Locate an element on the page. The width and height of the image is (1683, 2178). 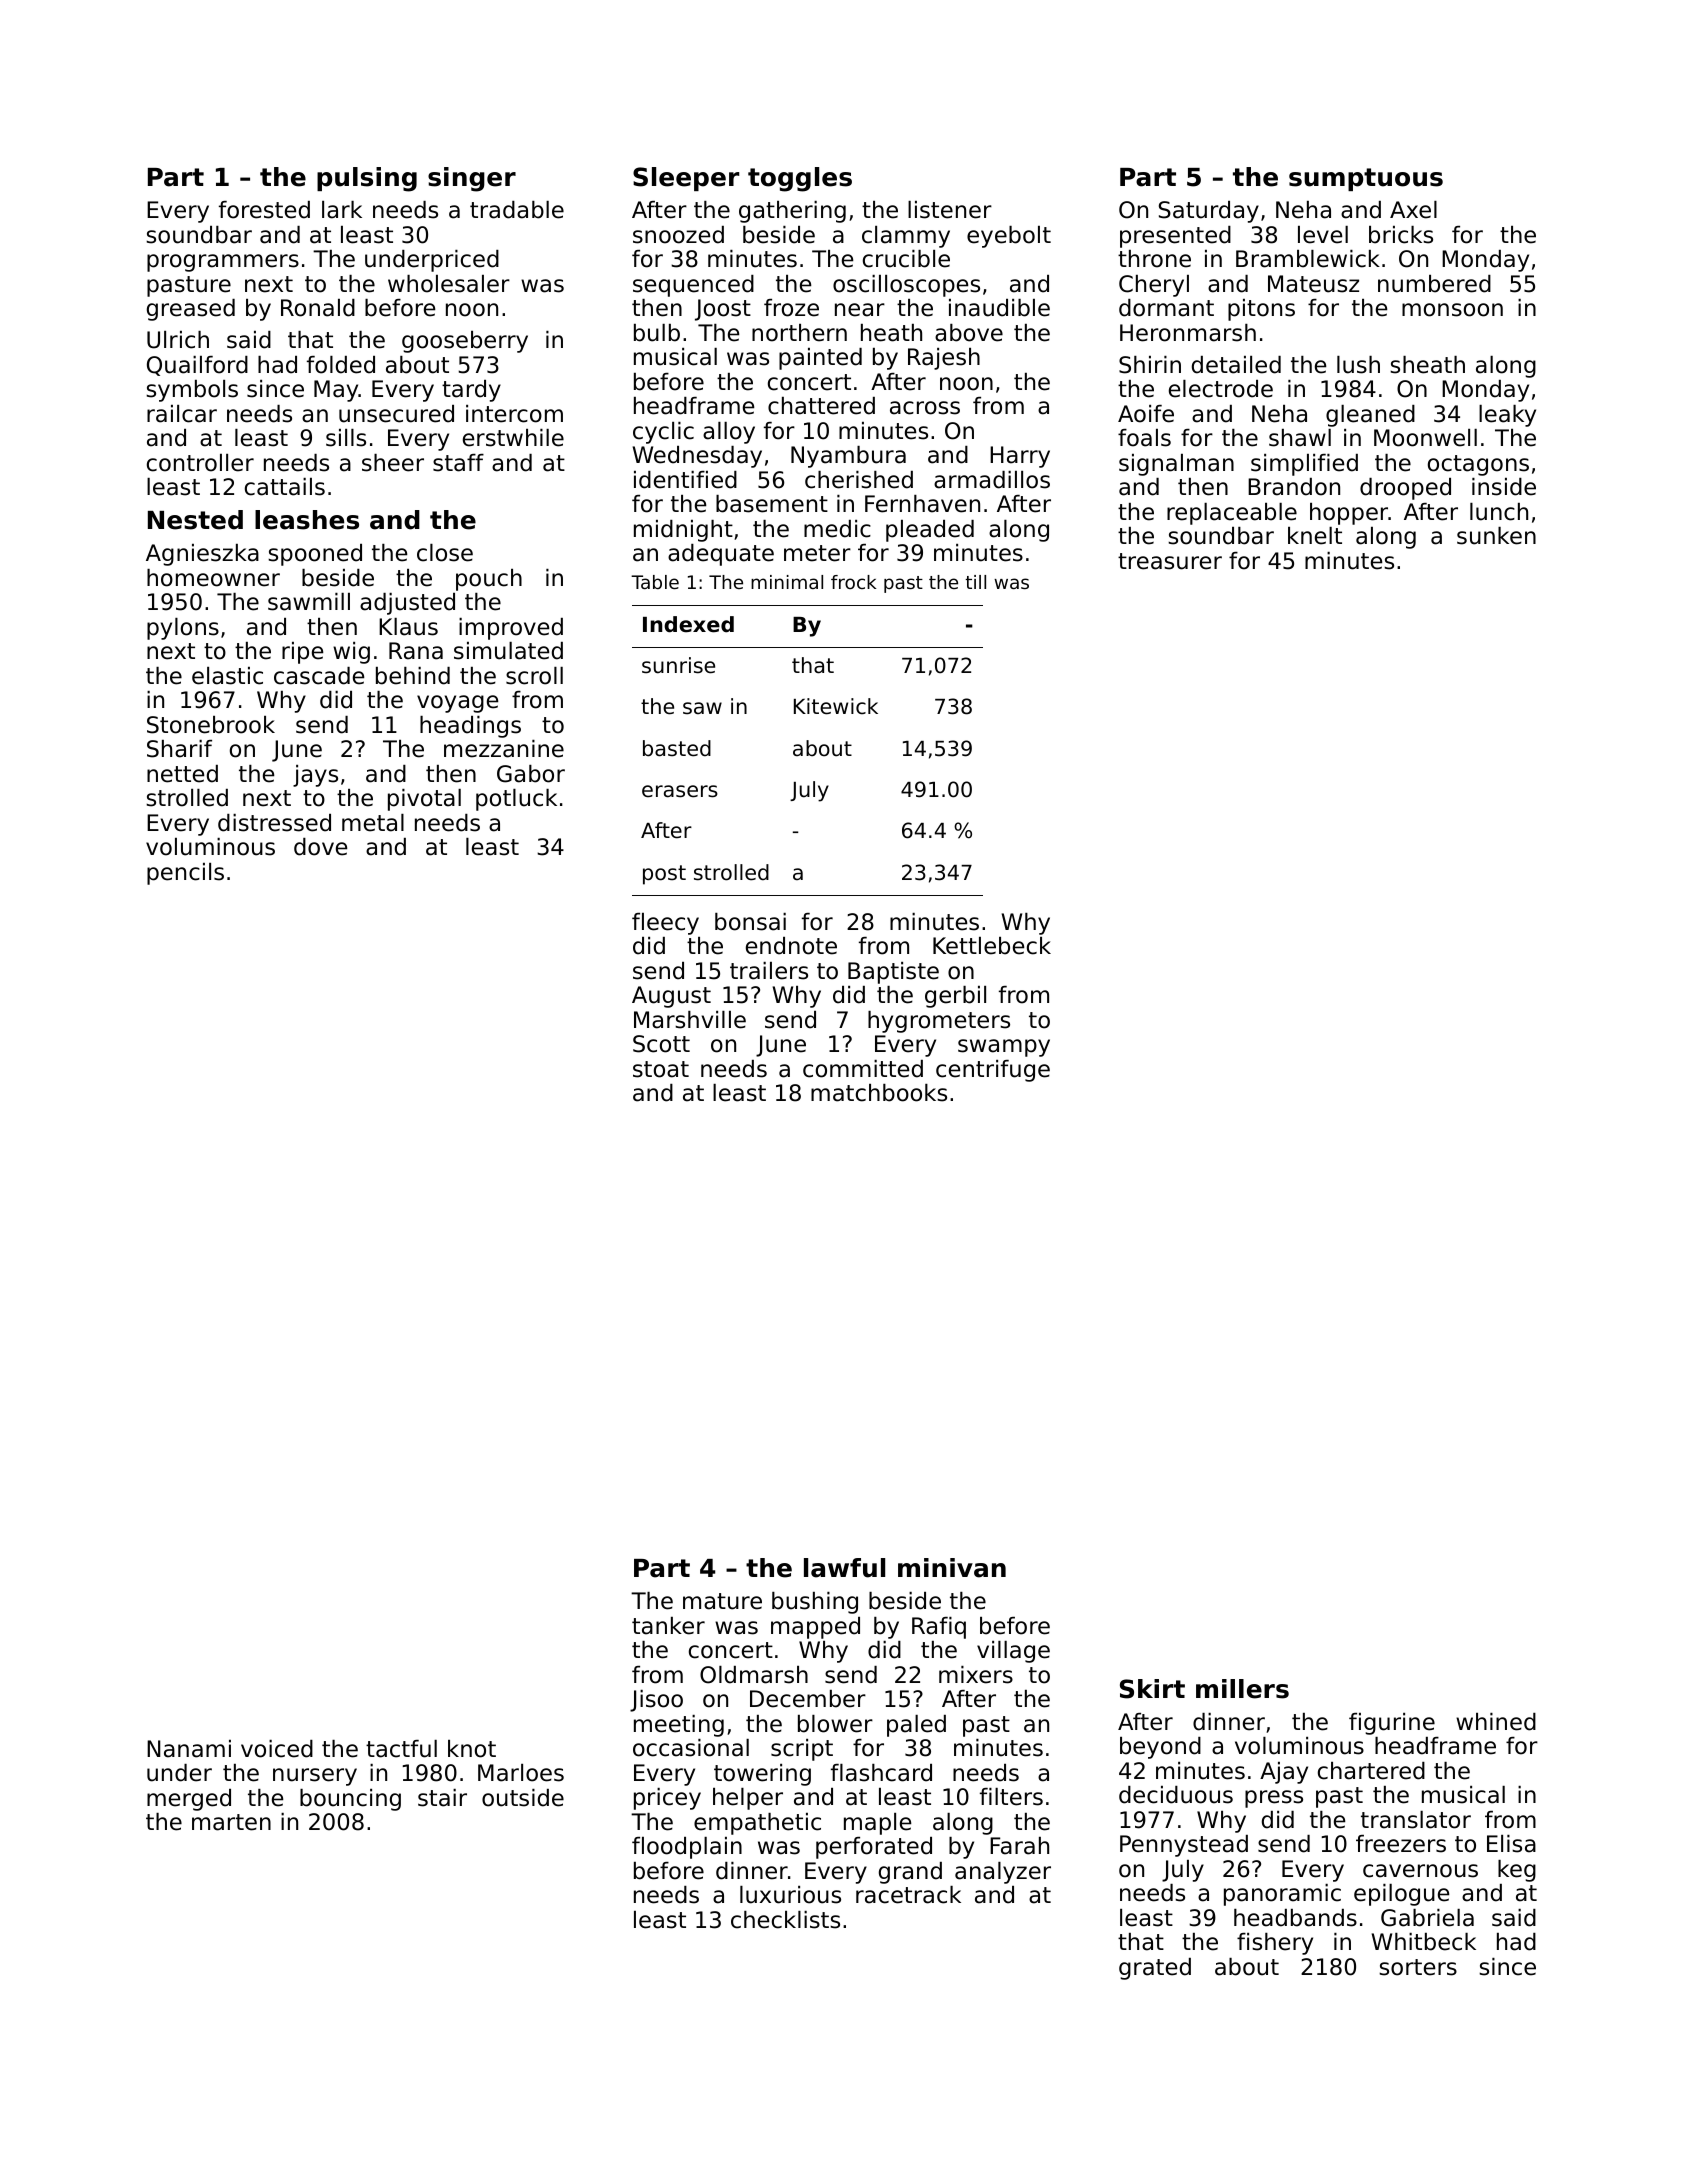
checklists is located at coordinates (785, 1920).
